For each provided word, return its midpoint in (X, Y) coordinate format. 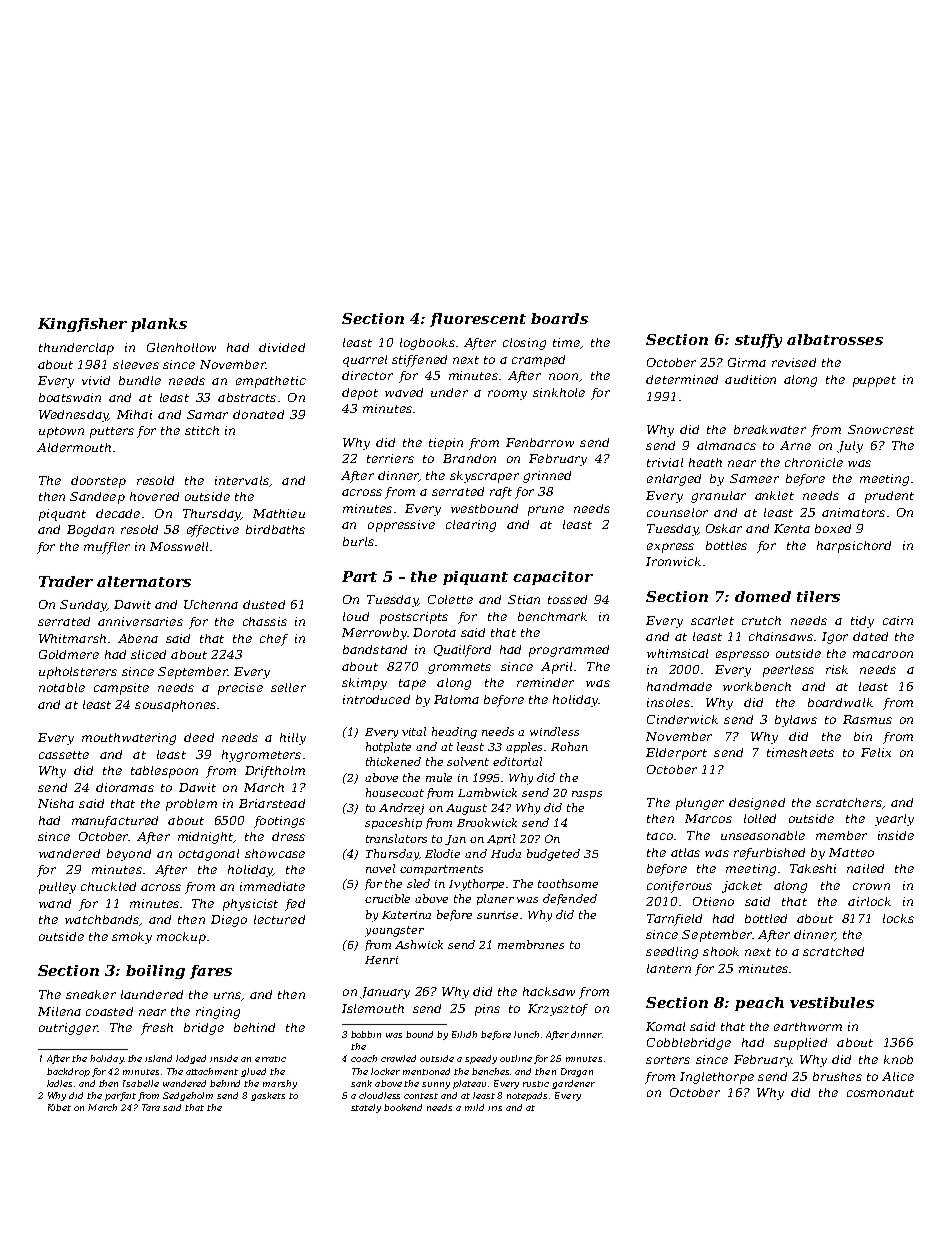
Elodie (442, 853)
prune (546, 511)
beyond (129, 855)
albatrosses (835, 339)
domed (763, 596)
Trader (66, 581)
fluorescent (478, 320)
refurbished (769, 854)
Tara (151, 1107)
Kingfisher (82, 325)
